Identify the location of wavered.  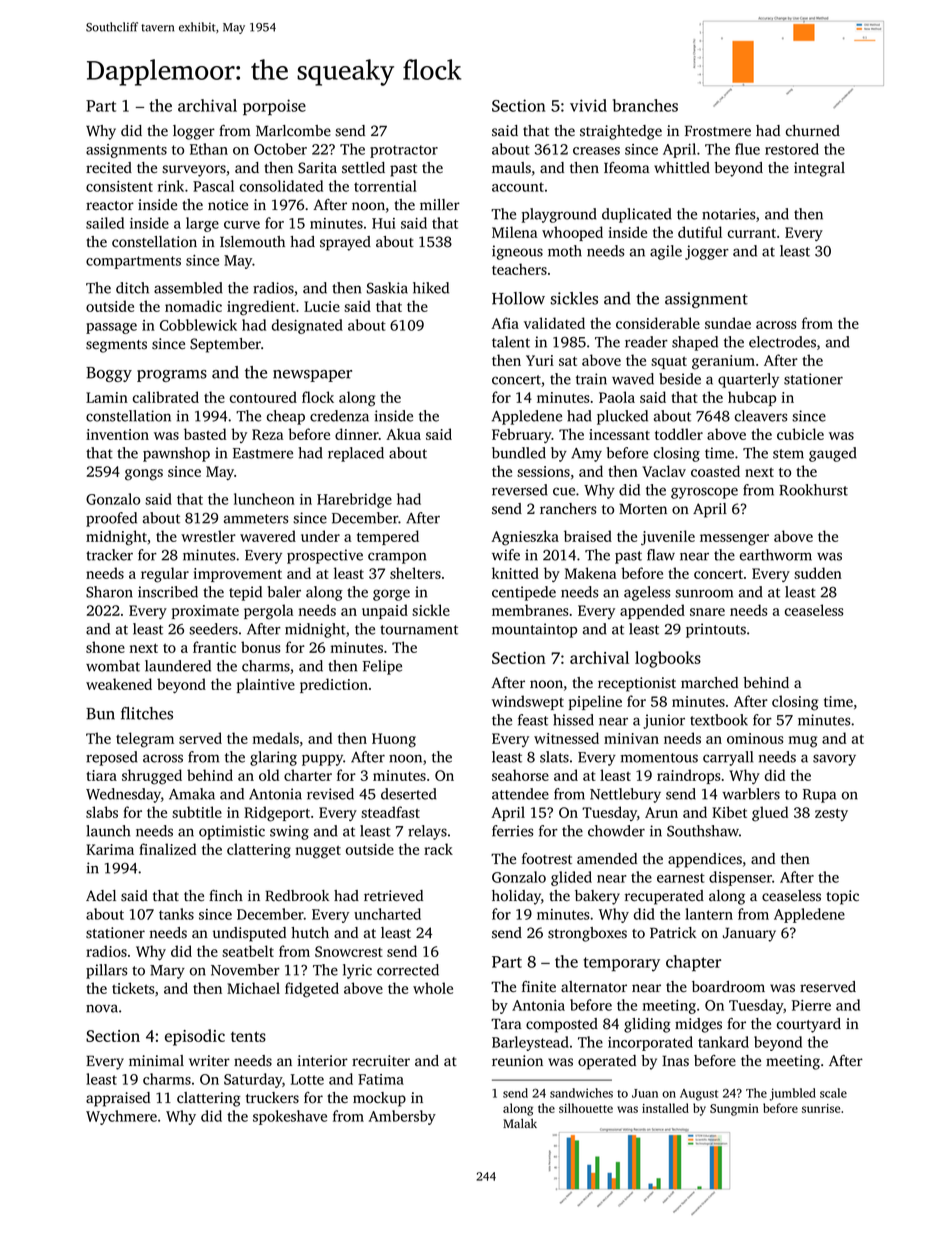
(268, 536).
